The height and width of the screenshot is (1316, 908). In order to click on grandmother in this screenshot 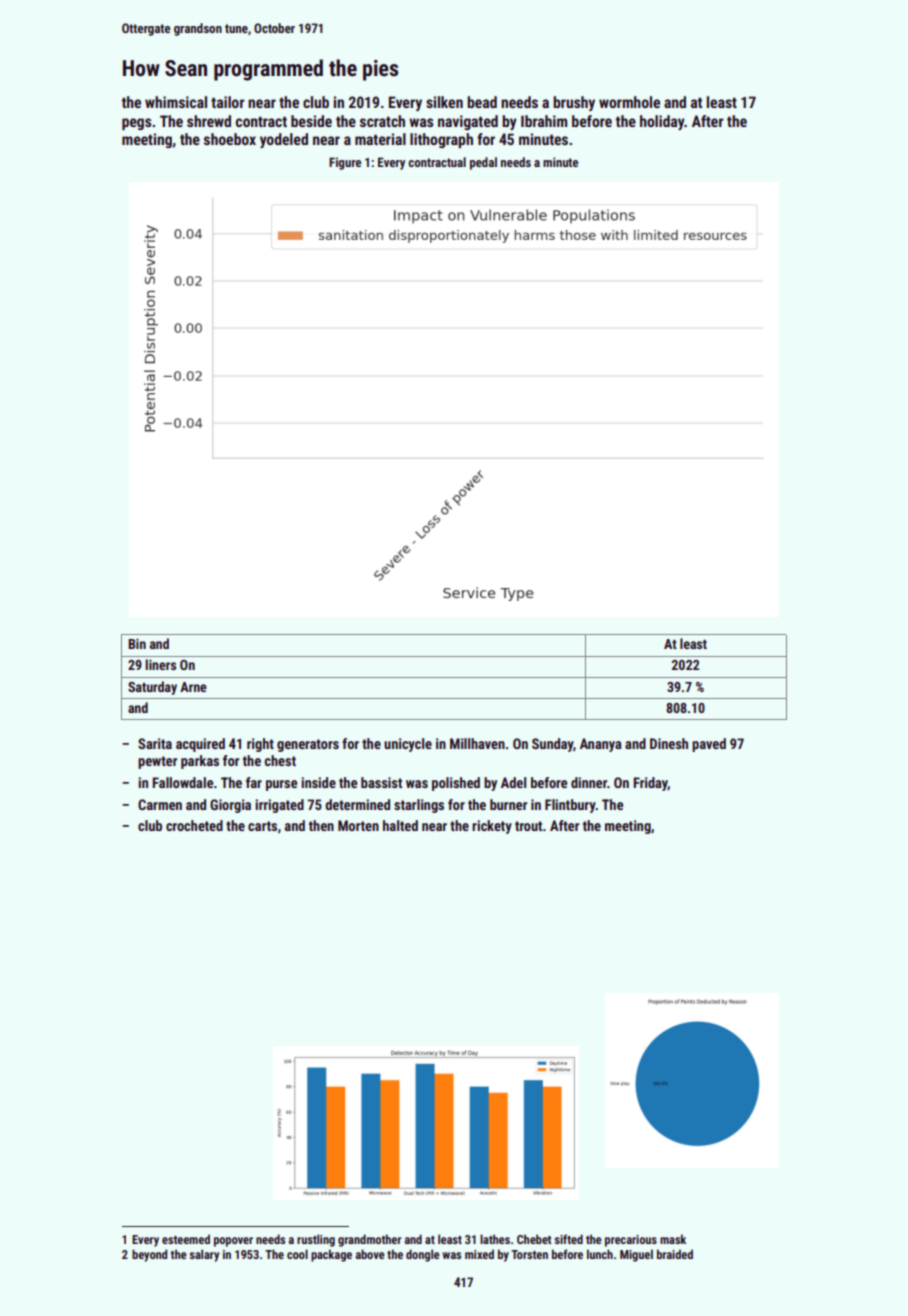, I will do `click(369, 1240)`.
